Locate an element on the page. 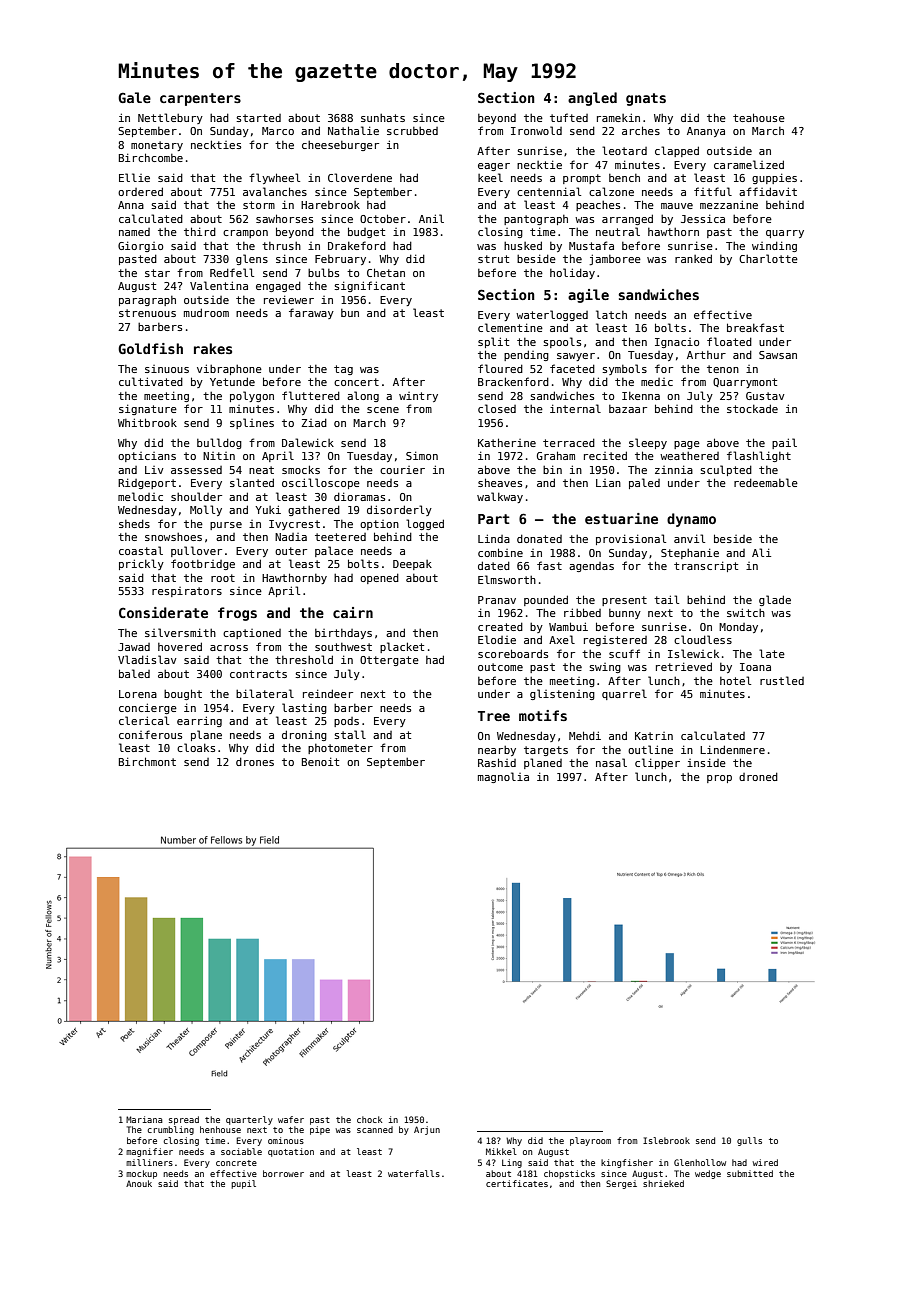 The image size is (924, 1308). certificates is located at coordinates (517, 1183).
